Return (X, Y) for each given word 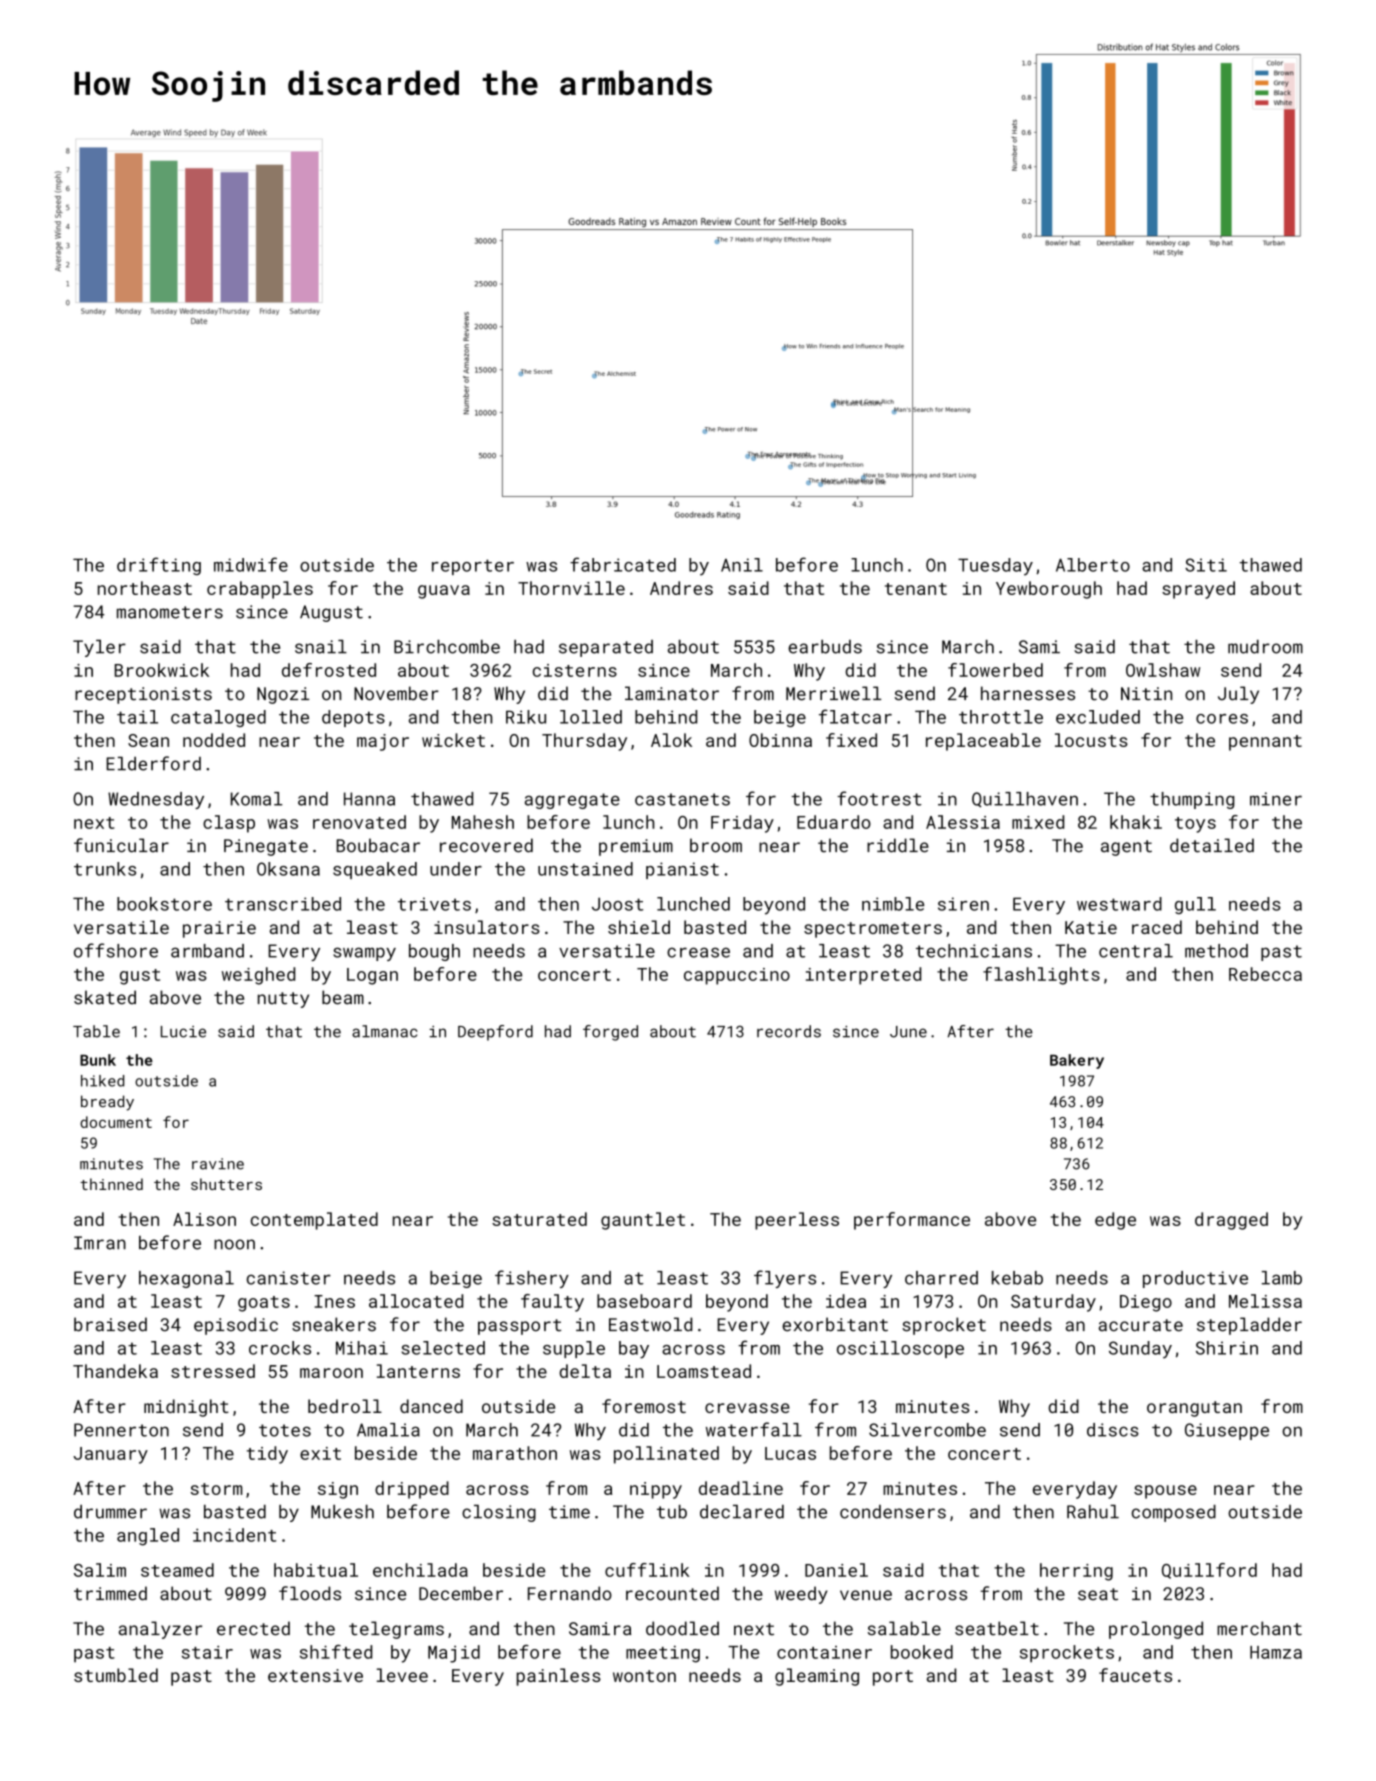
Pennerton (121, 1430)
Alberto (1093, 565)
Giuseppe (1227, 1431)
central (1136, 951)
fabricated (623, 564)
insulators (487, 927)
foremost (644, 1406)
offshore (116, 950)
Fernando (570, 1593)
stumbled (116, 1675)
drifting (159, 566)
